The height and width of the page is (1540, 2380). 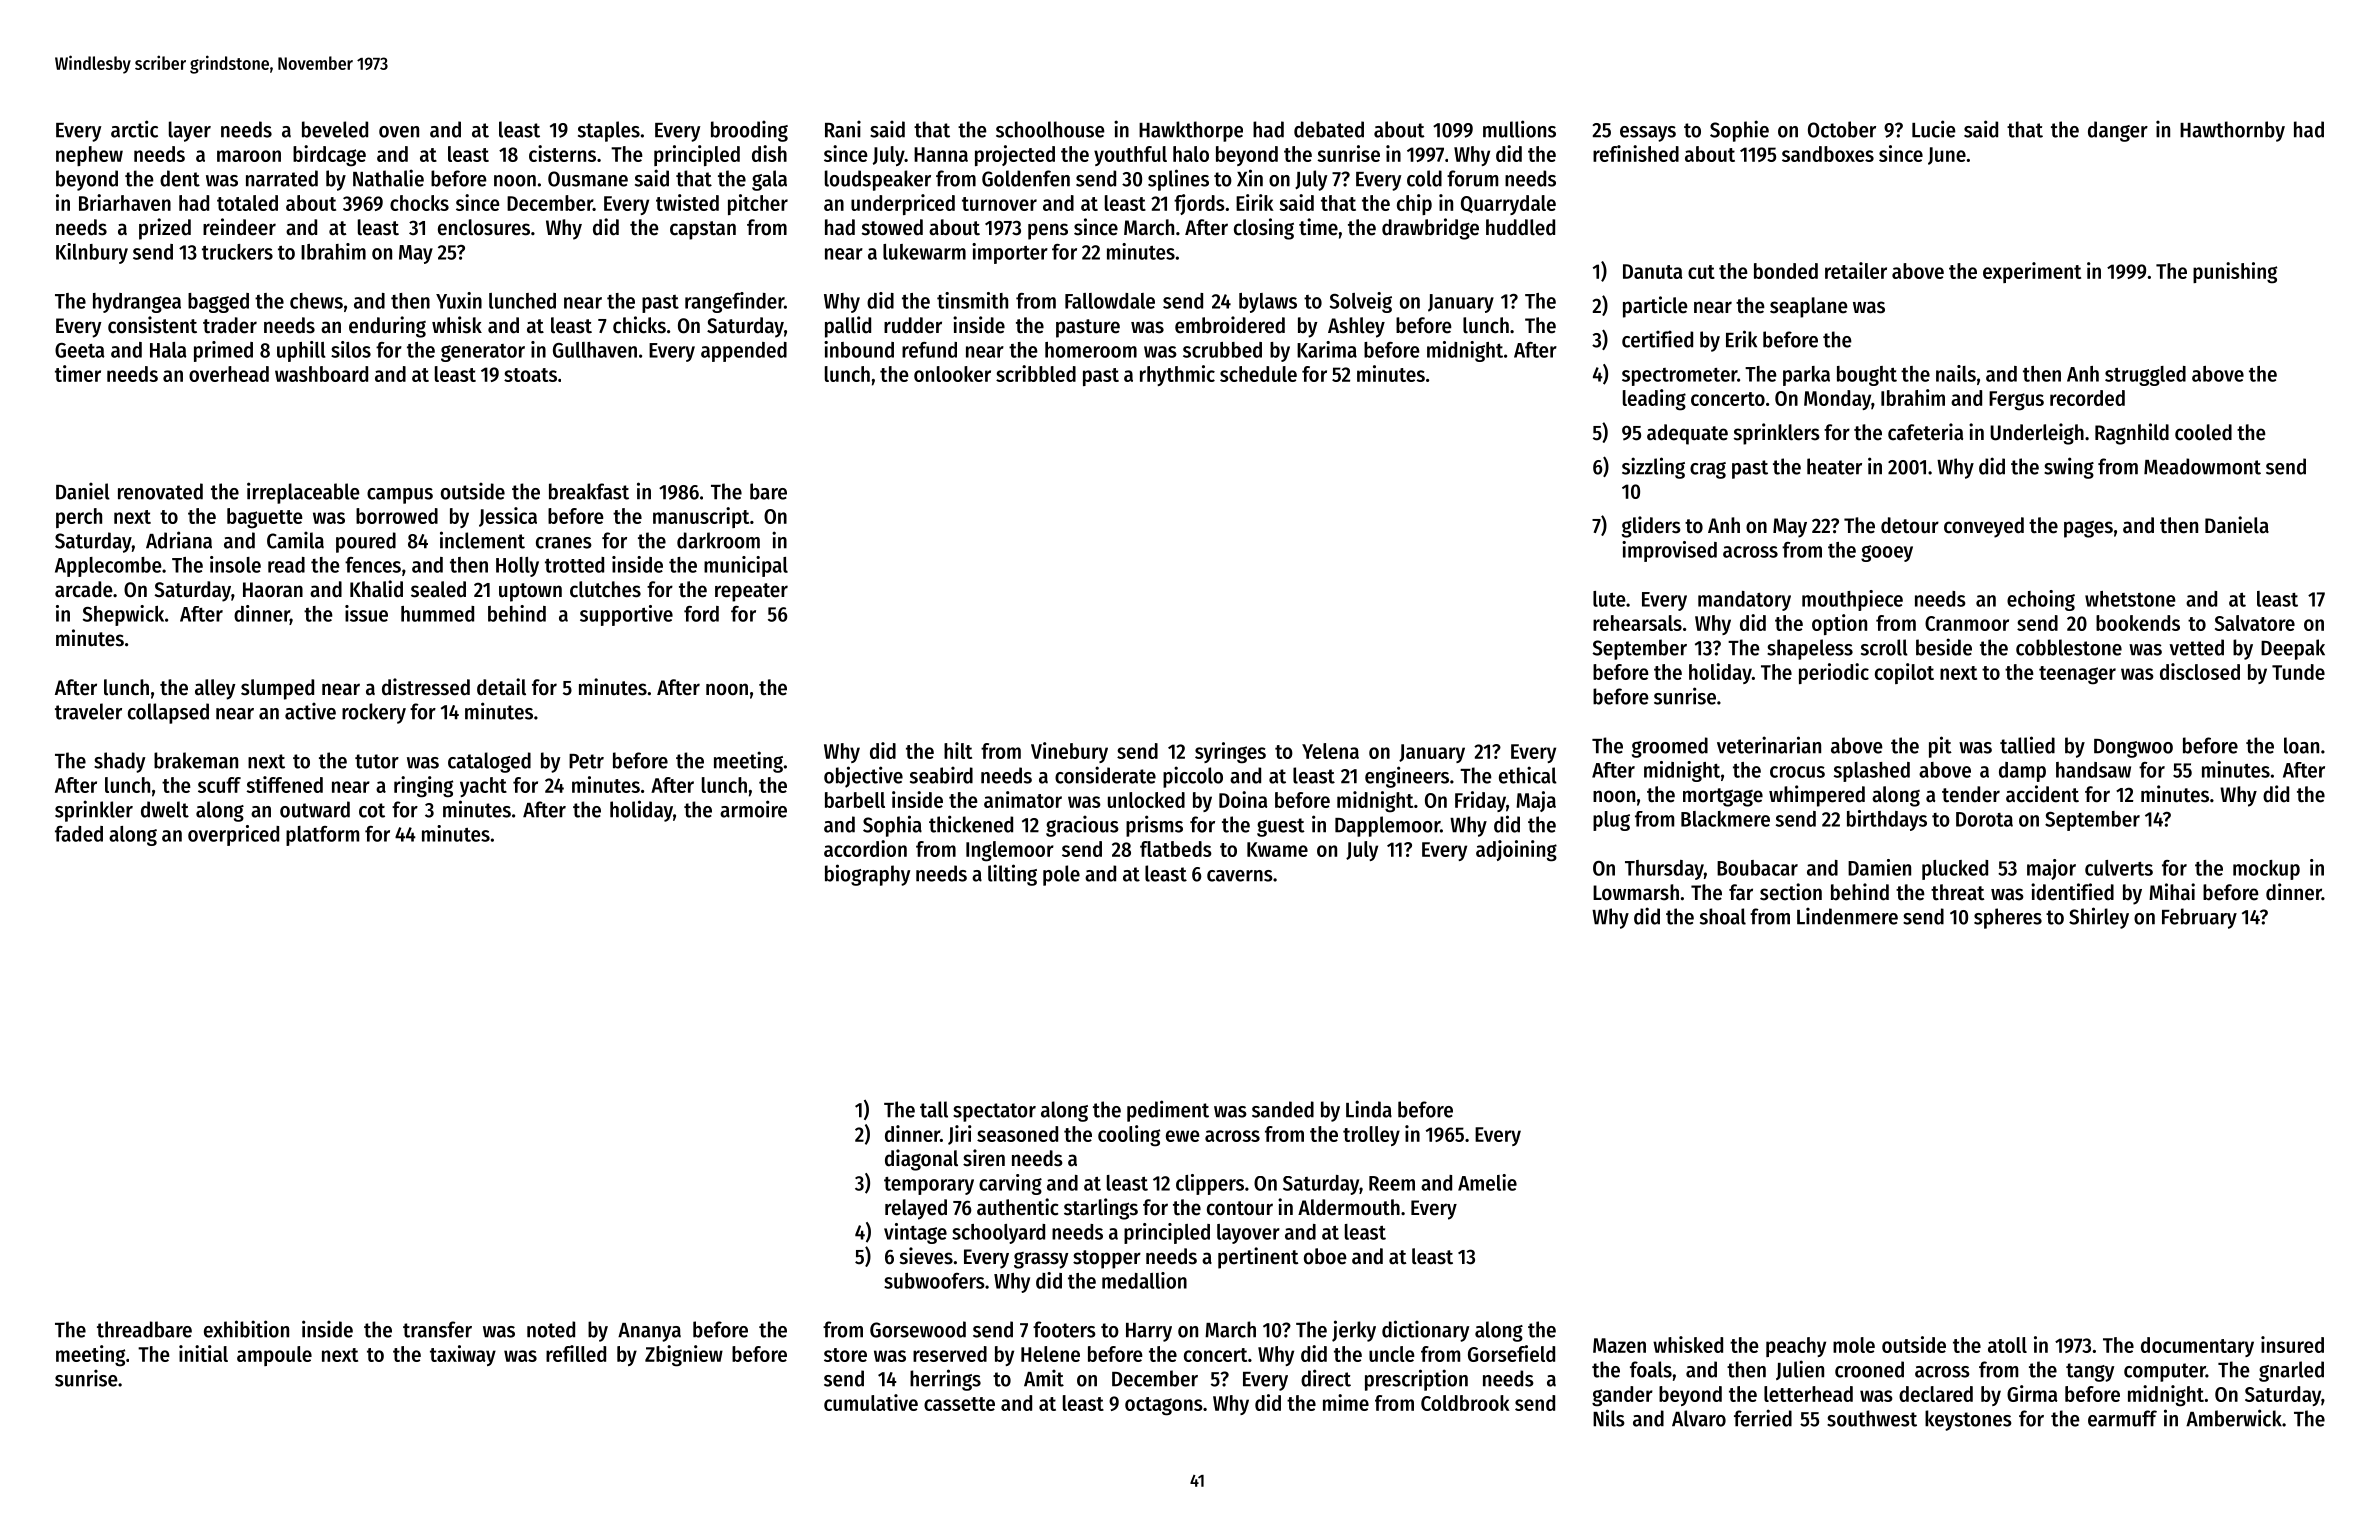 What do you see at coordinates (88, 711) in the page?
I see `traveler` at bounding box center [88, 711].
